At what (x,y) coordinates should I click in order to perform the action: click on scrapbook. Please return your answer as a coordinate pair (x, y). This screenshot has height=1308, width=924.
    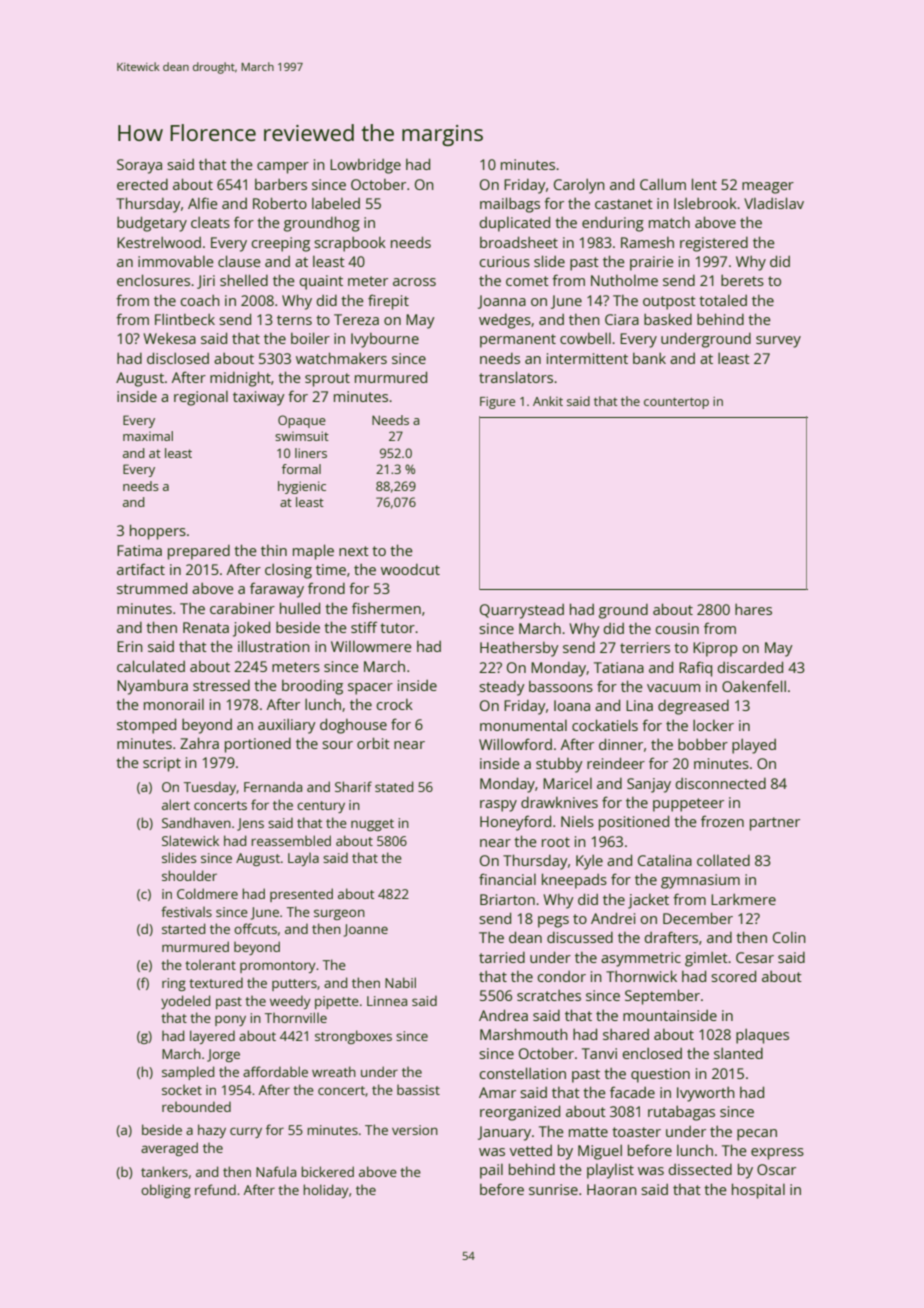
    Looking at the image, I should click on (350, 244).
